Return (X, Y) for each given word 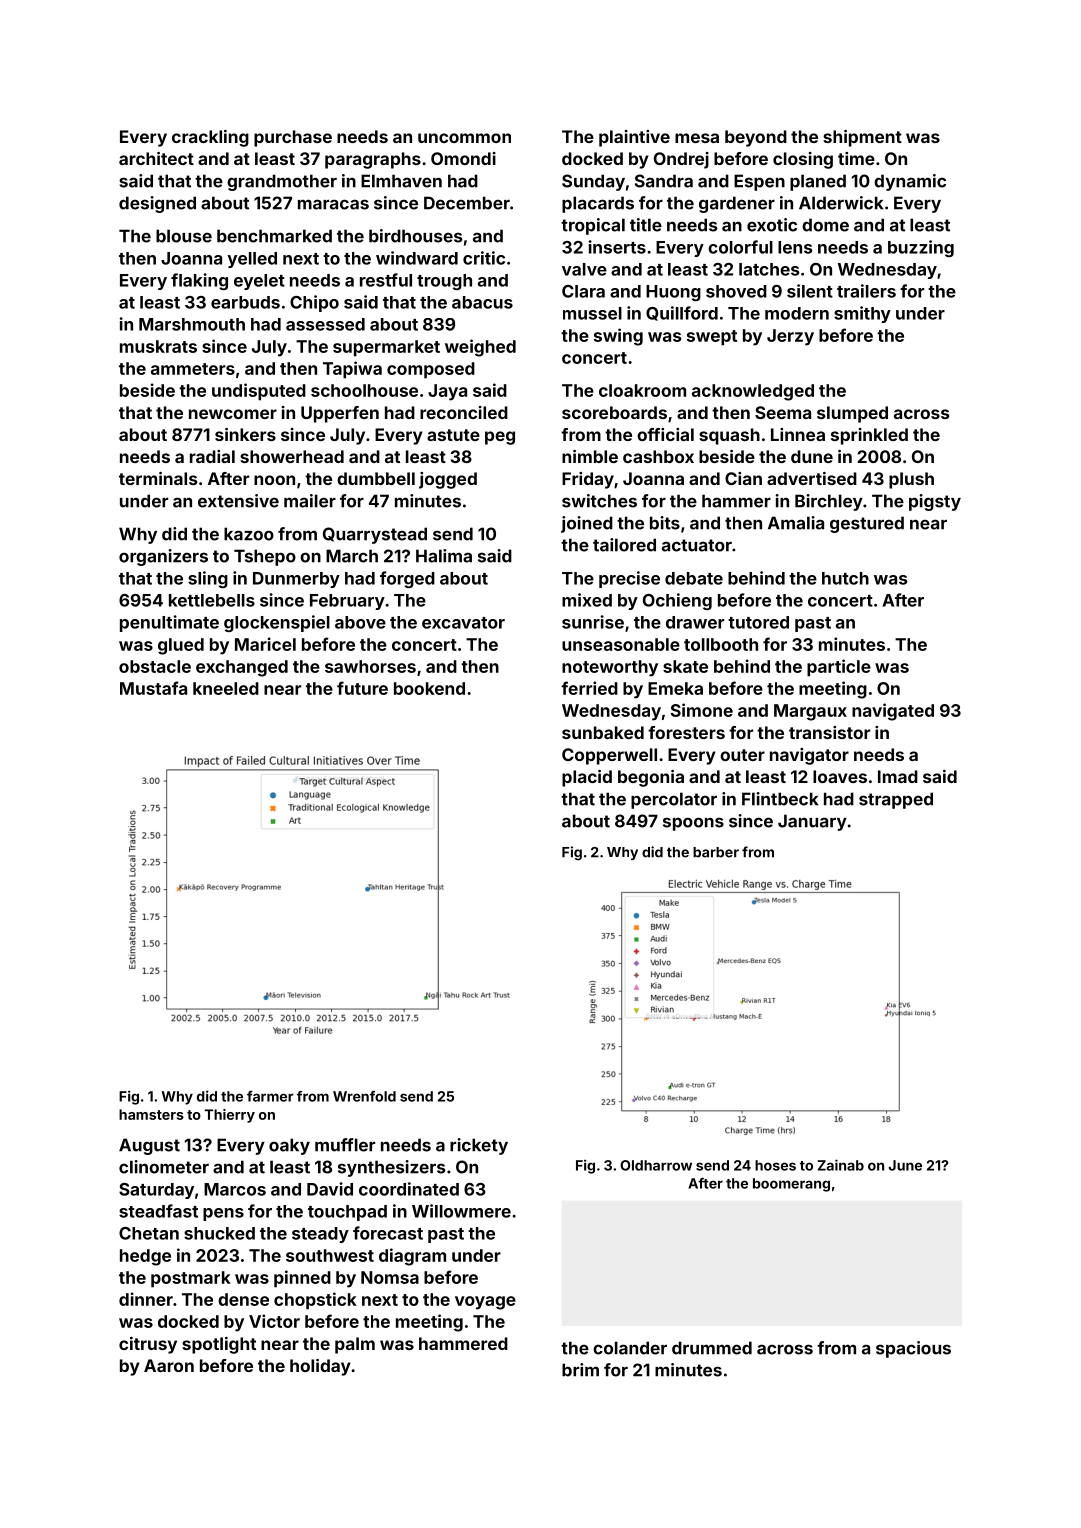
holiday (320, 1367)
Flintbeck (780, 799)
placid (587, 778)
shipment (862, 138)
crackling (210, 138)
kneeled (226, 688)
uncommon (464, 138)
